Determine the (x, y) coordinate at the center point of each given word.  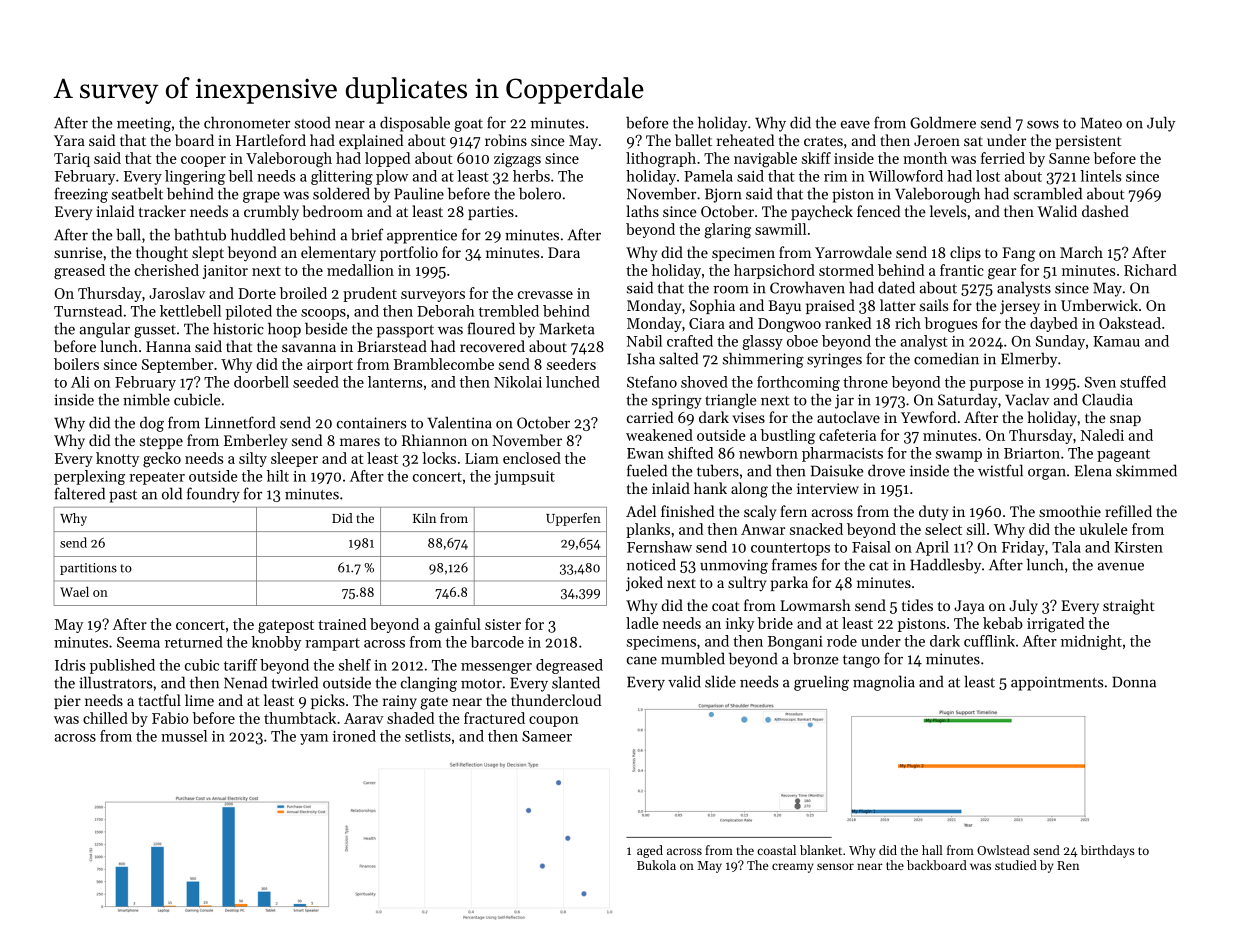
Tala (1066, 547)
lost (988, 176)
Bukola (656, 865)
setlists (428, 736)
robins (506, 140)
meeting (144, 124)
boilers (76, 364)
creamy (793, 868)
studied (1016, 865)
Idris (70, 665)
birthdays (1108, 851)
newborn (768, 453)
